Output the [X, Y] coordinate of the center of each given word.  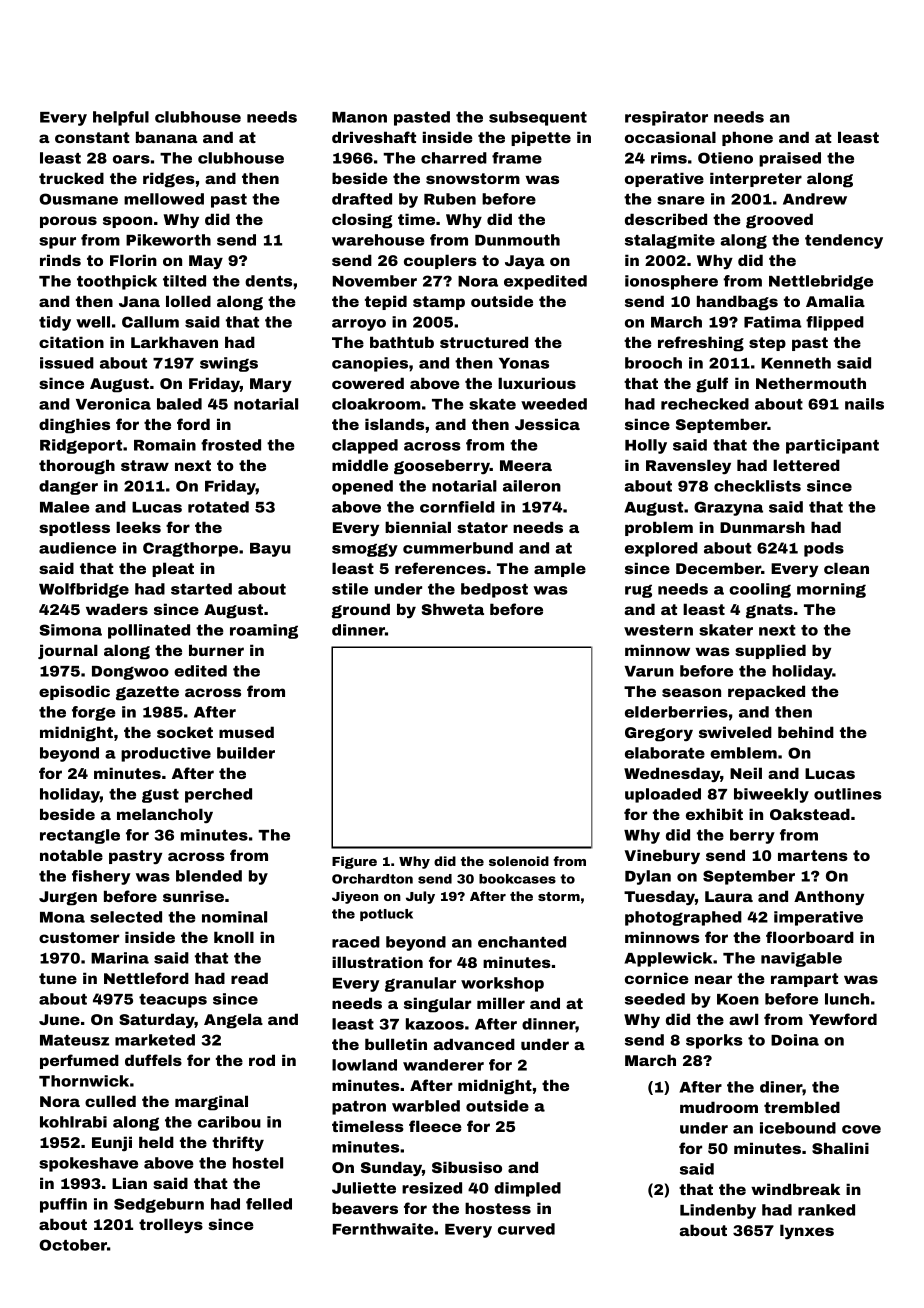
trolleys [171, 1225]
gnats [769, 611]
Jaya [525, 262]
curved [526, 1229]
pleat [173, 569]
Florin [133, 260]
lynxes [807, 1231]
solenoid [519, 861]
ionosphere [671, 282]
